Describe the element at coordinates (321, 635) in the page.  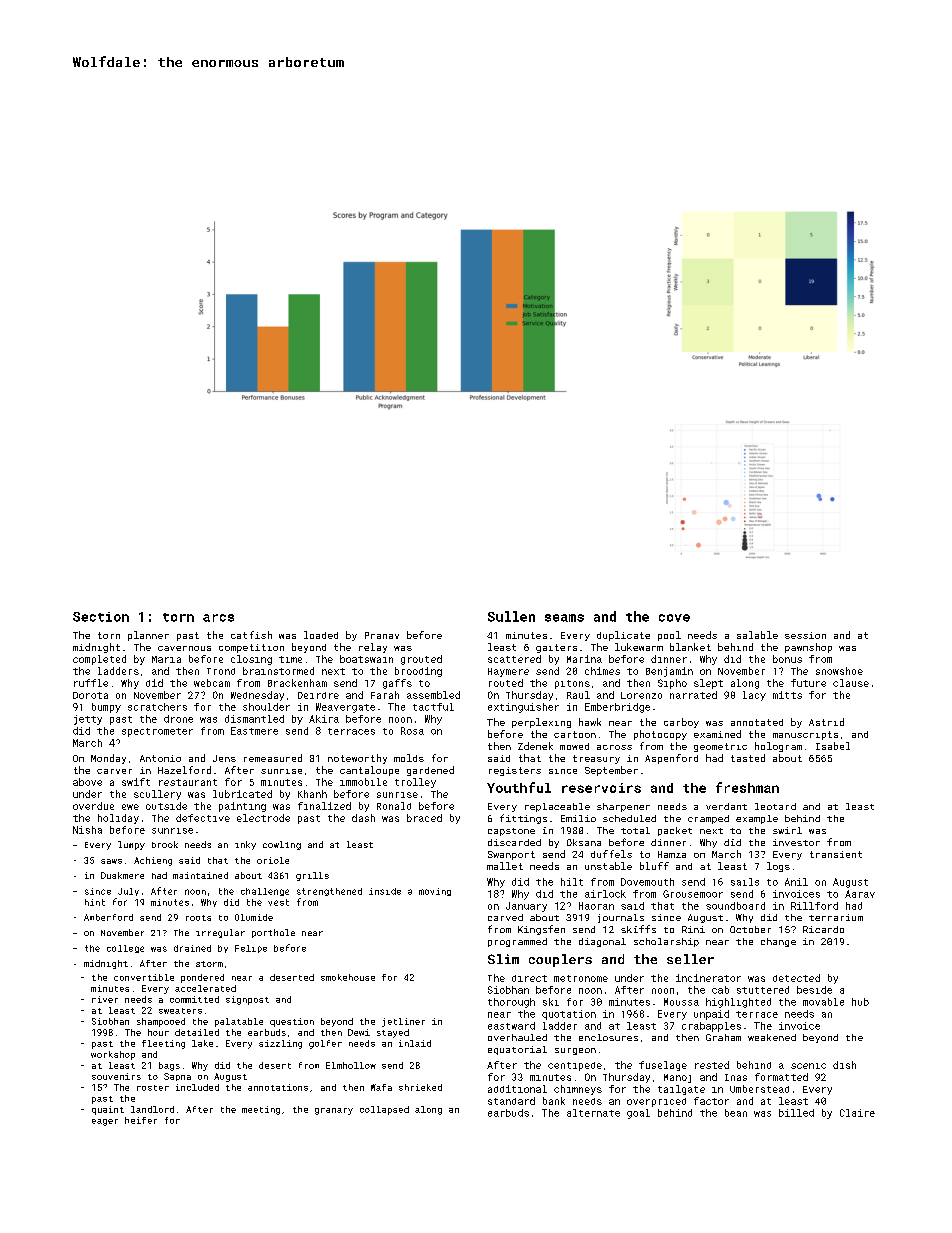
I see `loaded` at that location.
